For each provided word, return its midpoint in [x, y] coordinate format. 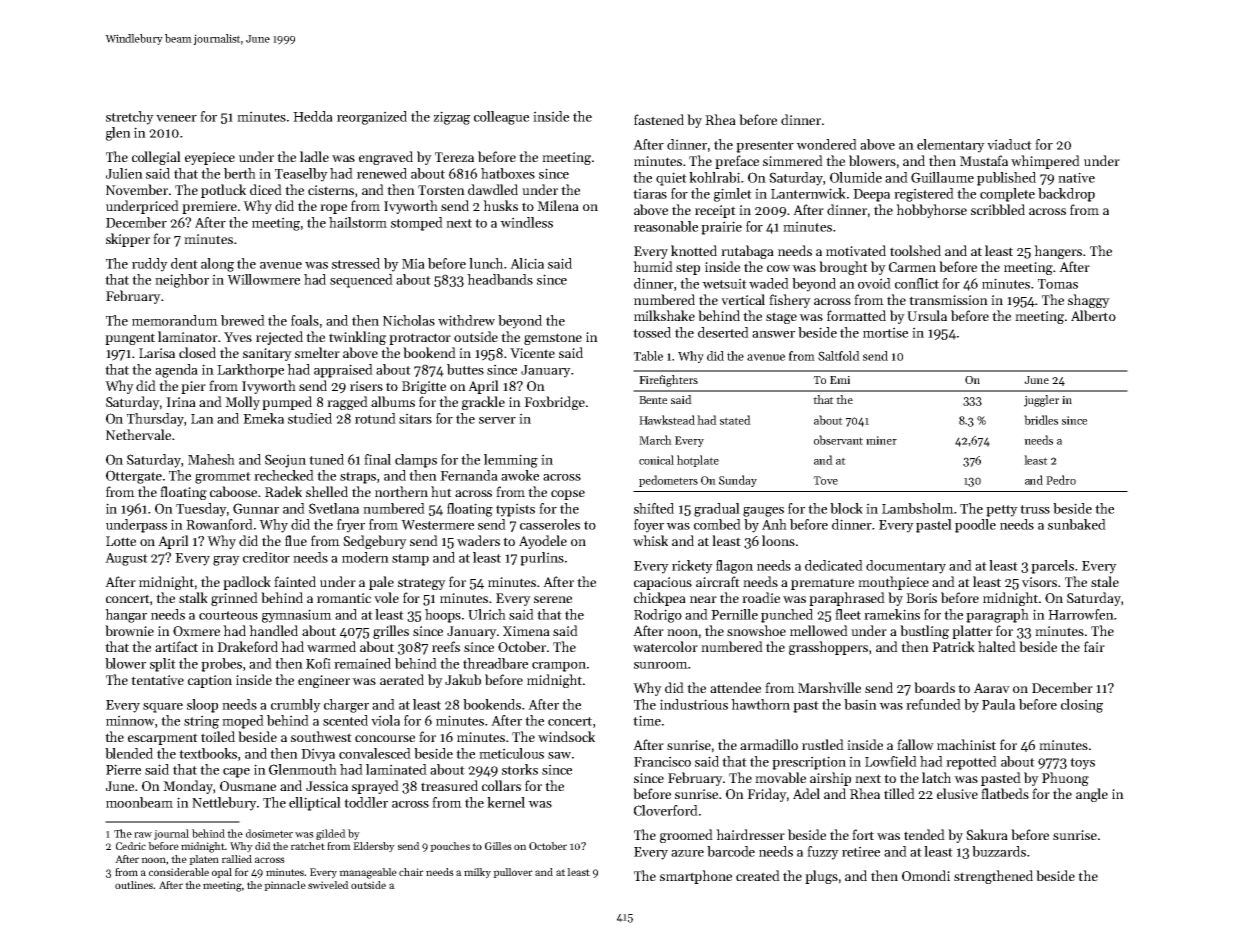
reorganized [372, 118]
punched [787, 616]
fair [1094, 646]
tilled [899, 793]
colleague [501, 118]
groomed [686, 836]
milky [477, 873]
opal [222, 873]
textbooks [208, 753]
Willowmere [263, 279]
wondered [826, 144]
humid [653, 266]
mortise [885, 332]
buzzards [999, 851]
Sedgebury [375, 542]
